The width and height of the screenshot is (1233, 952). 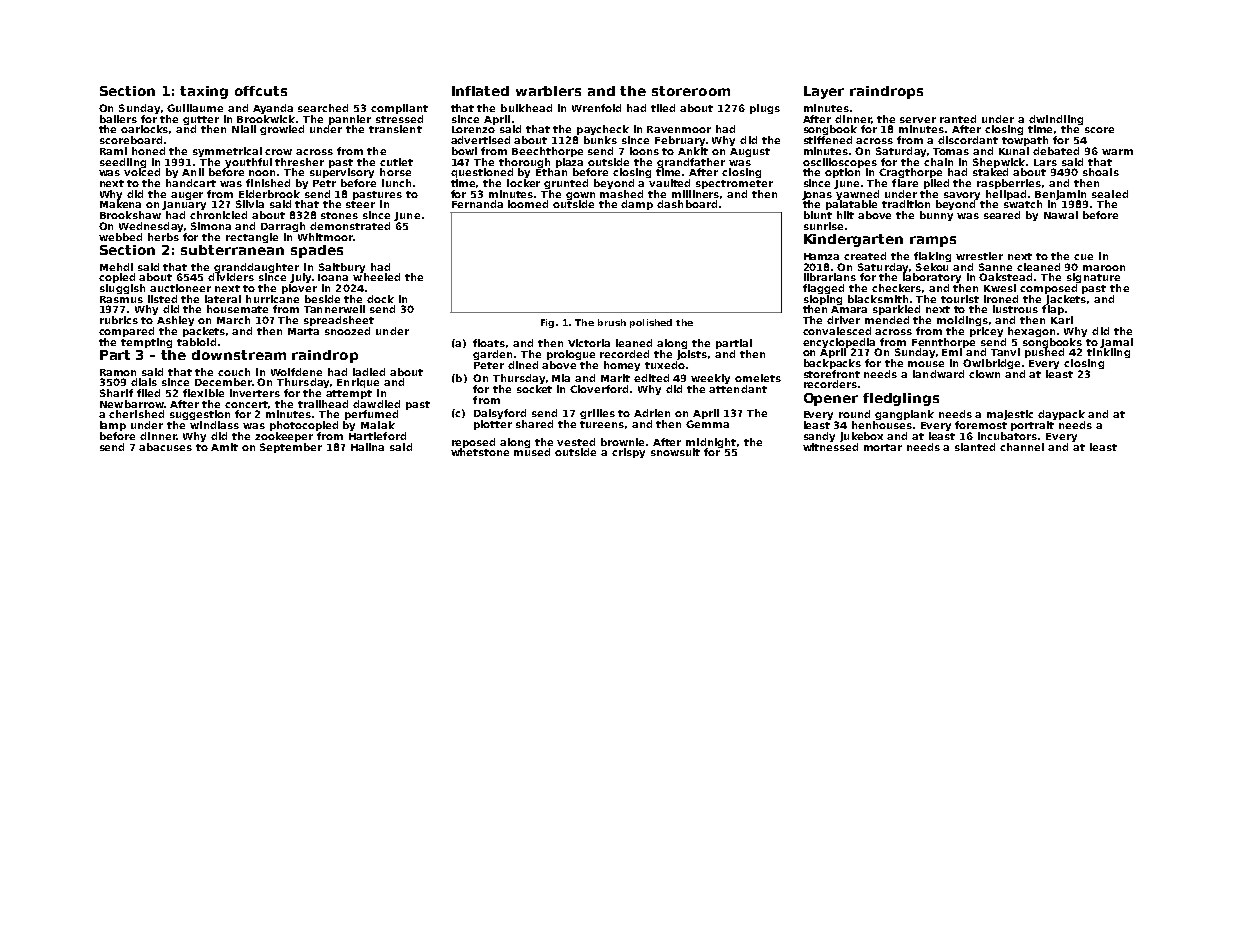 What do you see at coordinates (968, 140) in the screenshot?
I see `discordant` at bounding box center [968, 140].
